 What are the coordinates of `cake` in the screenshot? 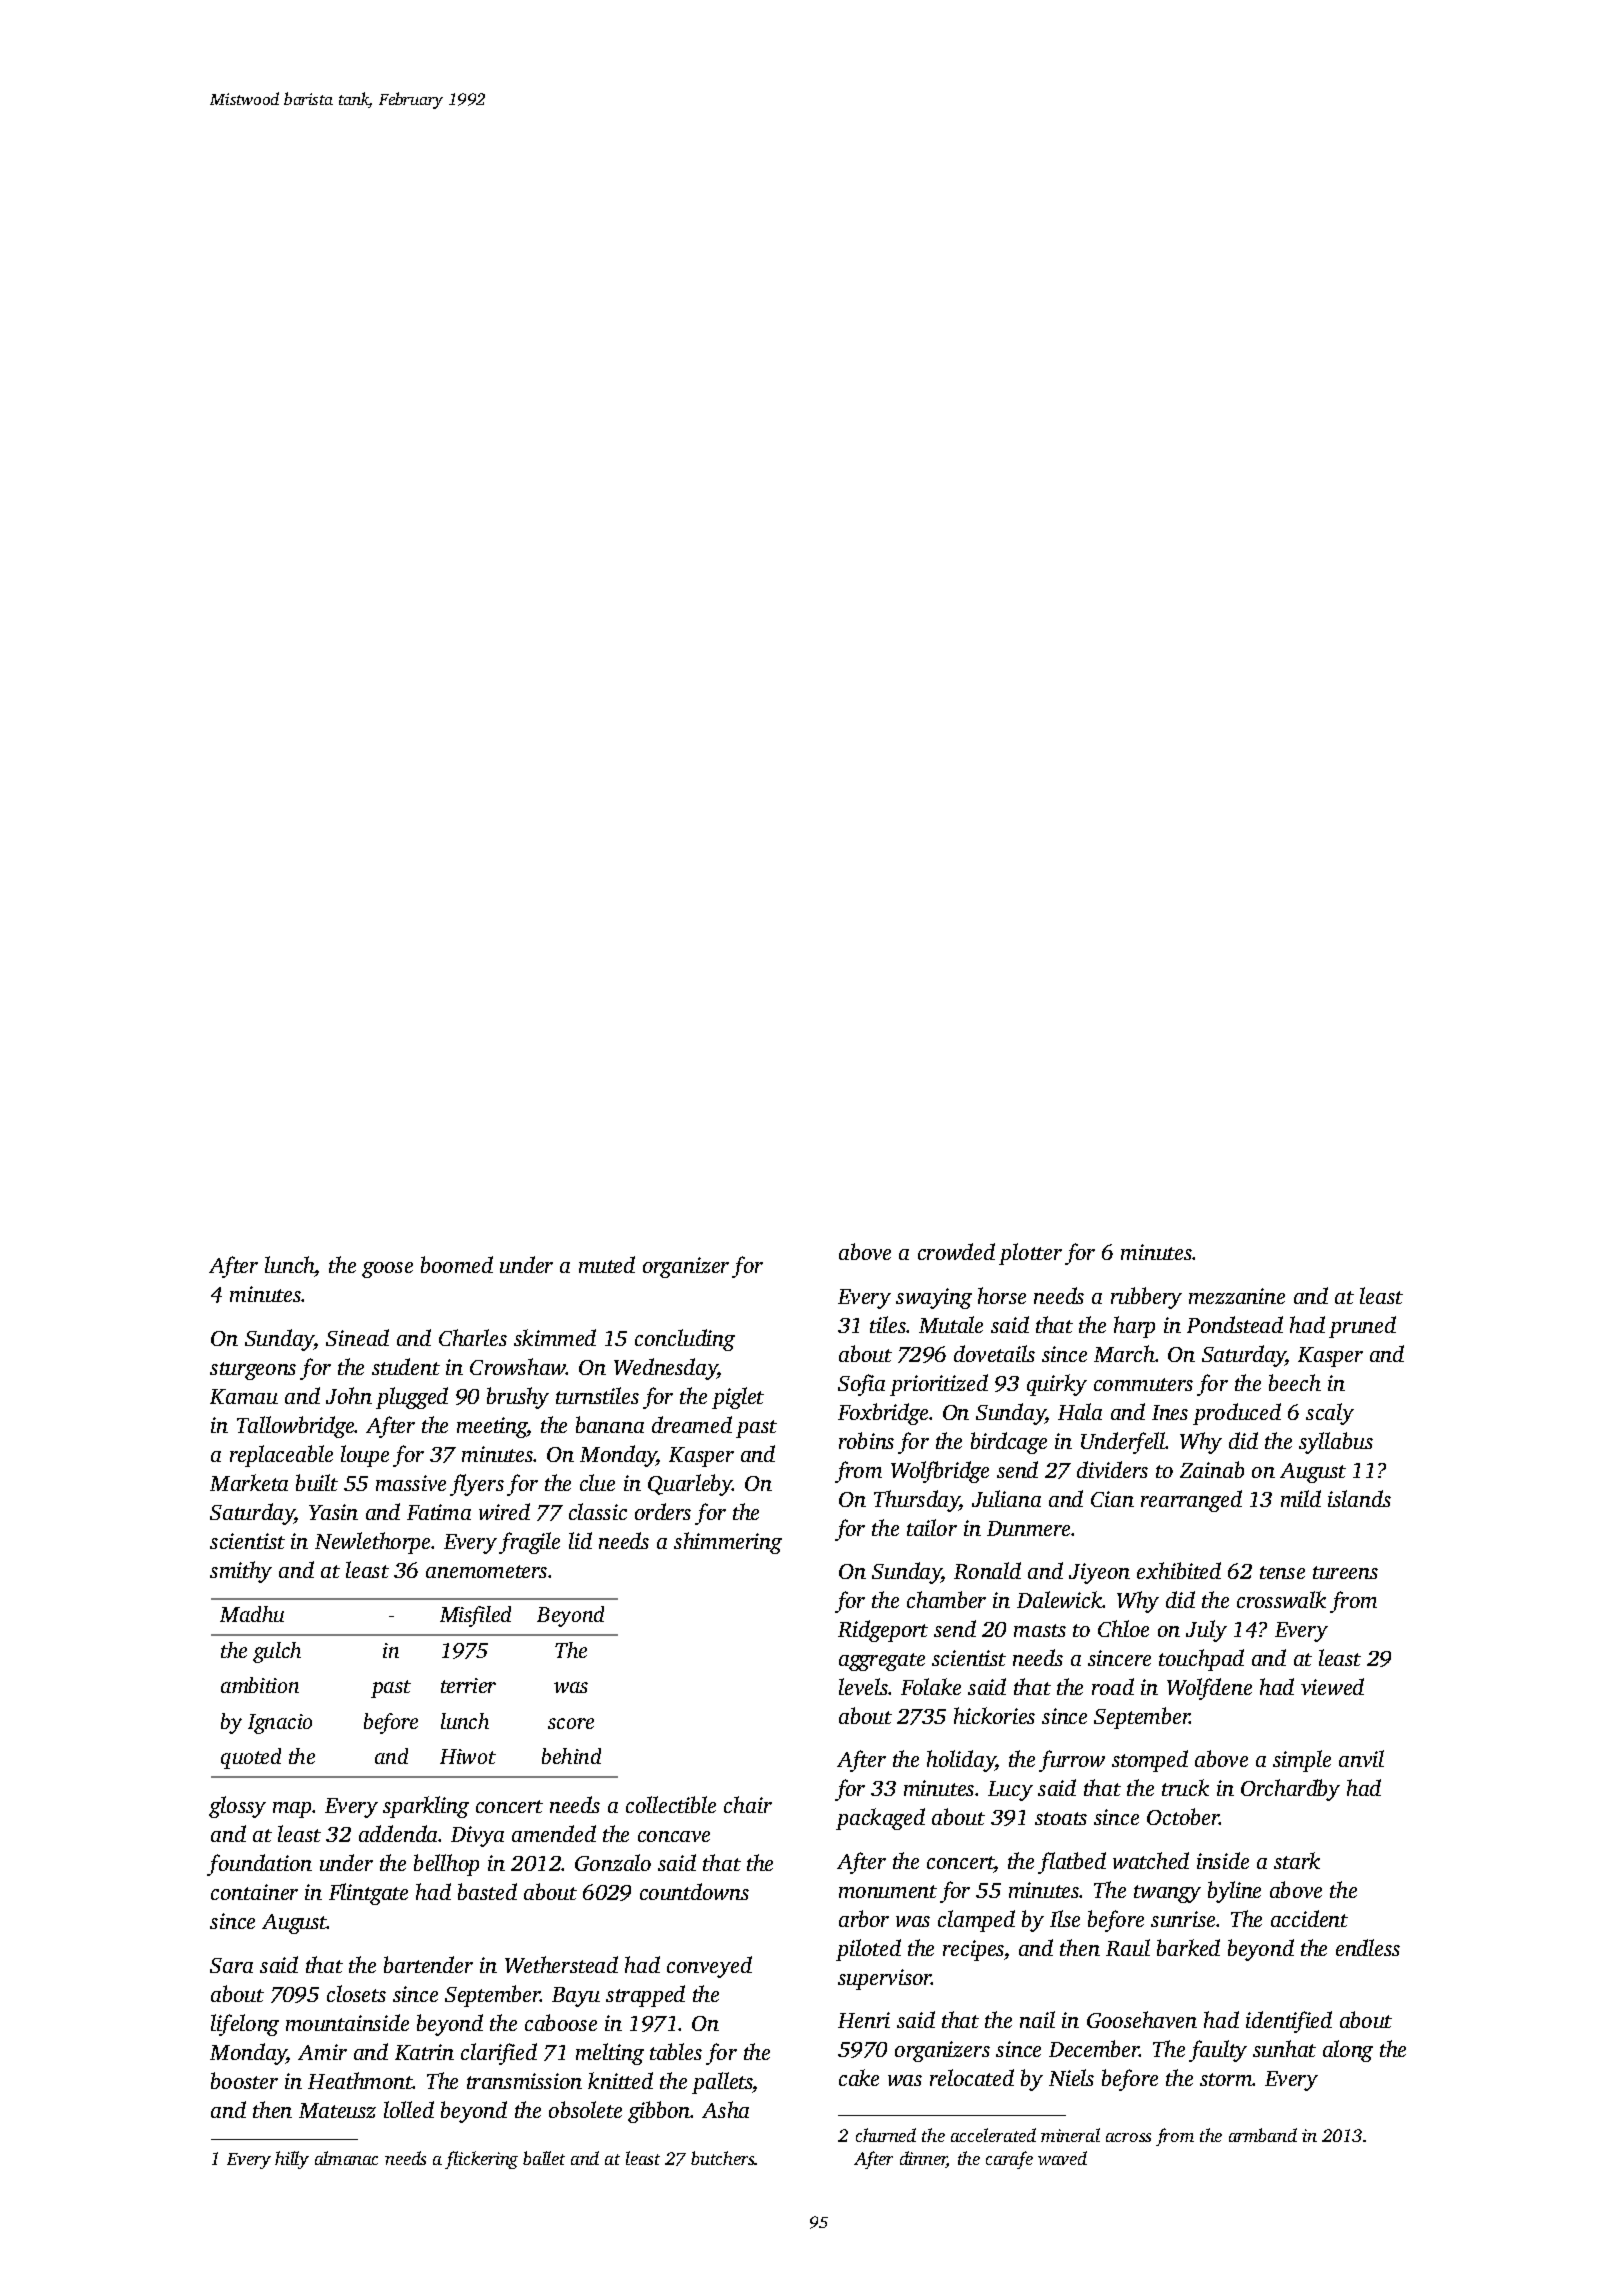 It's located at (859, 2077).
